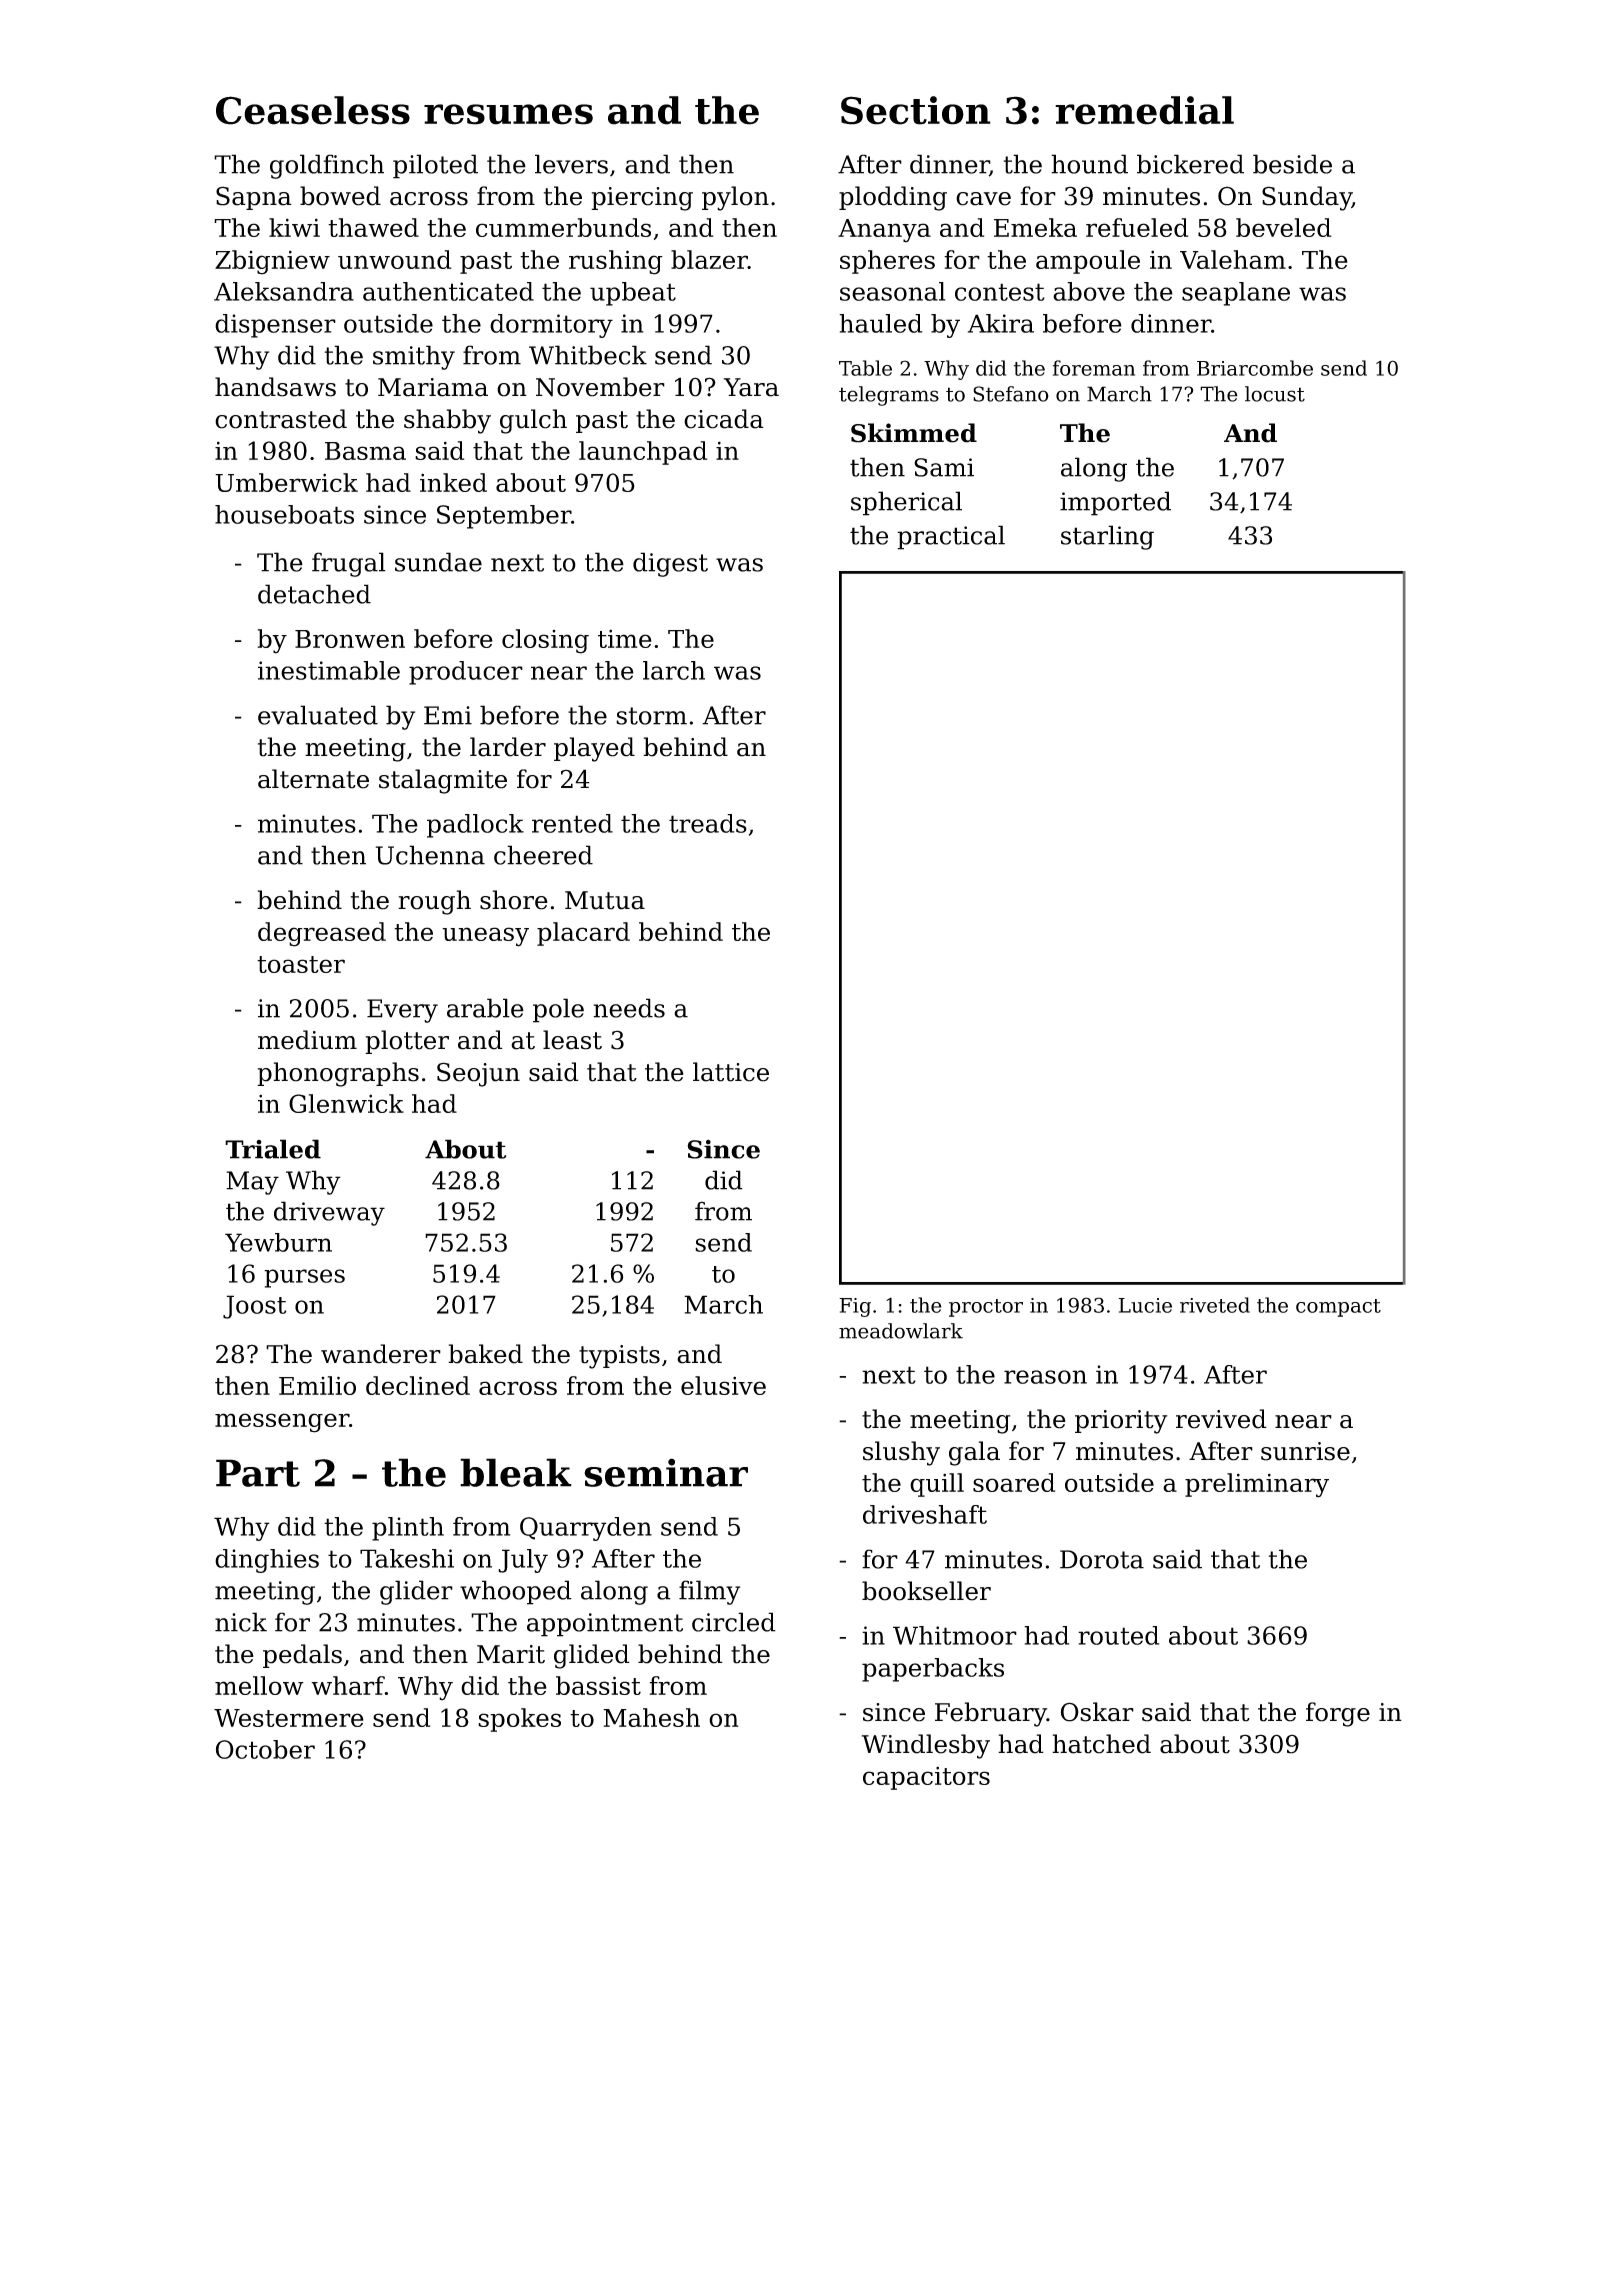  I want to click on Table, so click(865, 368).
